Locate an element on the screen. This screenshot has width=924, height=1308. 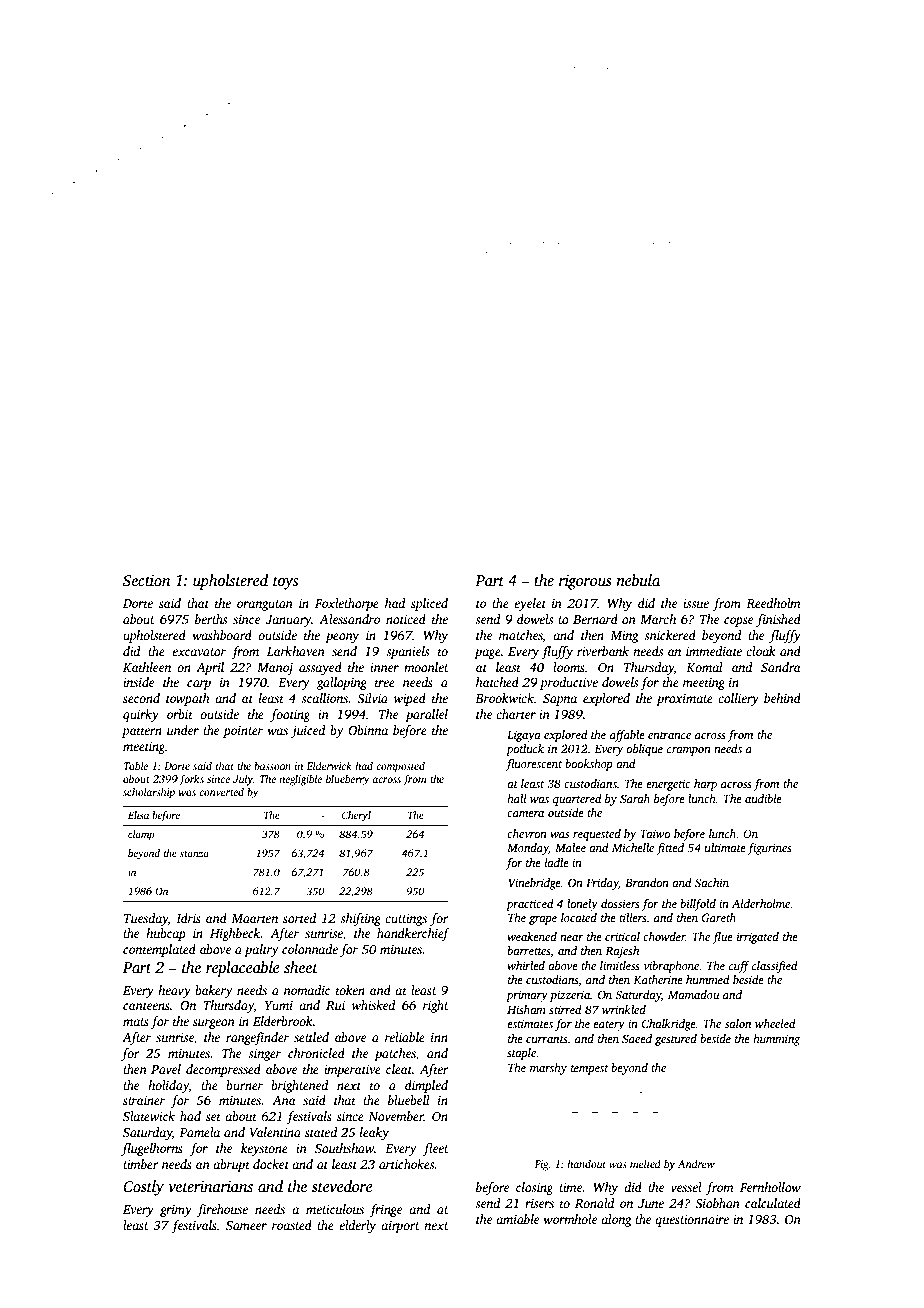
Brookwick is located at coordinates (504, 698).
